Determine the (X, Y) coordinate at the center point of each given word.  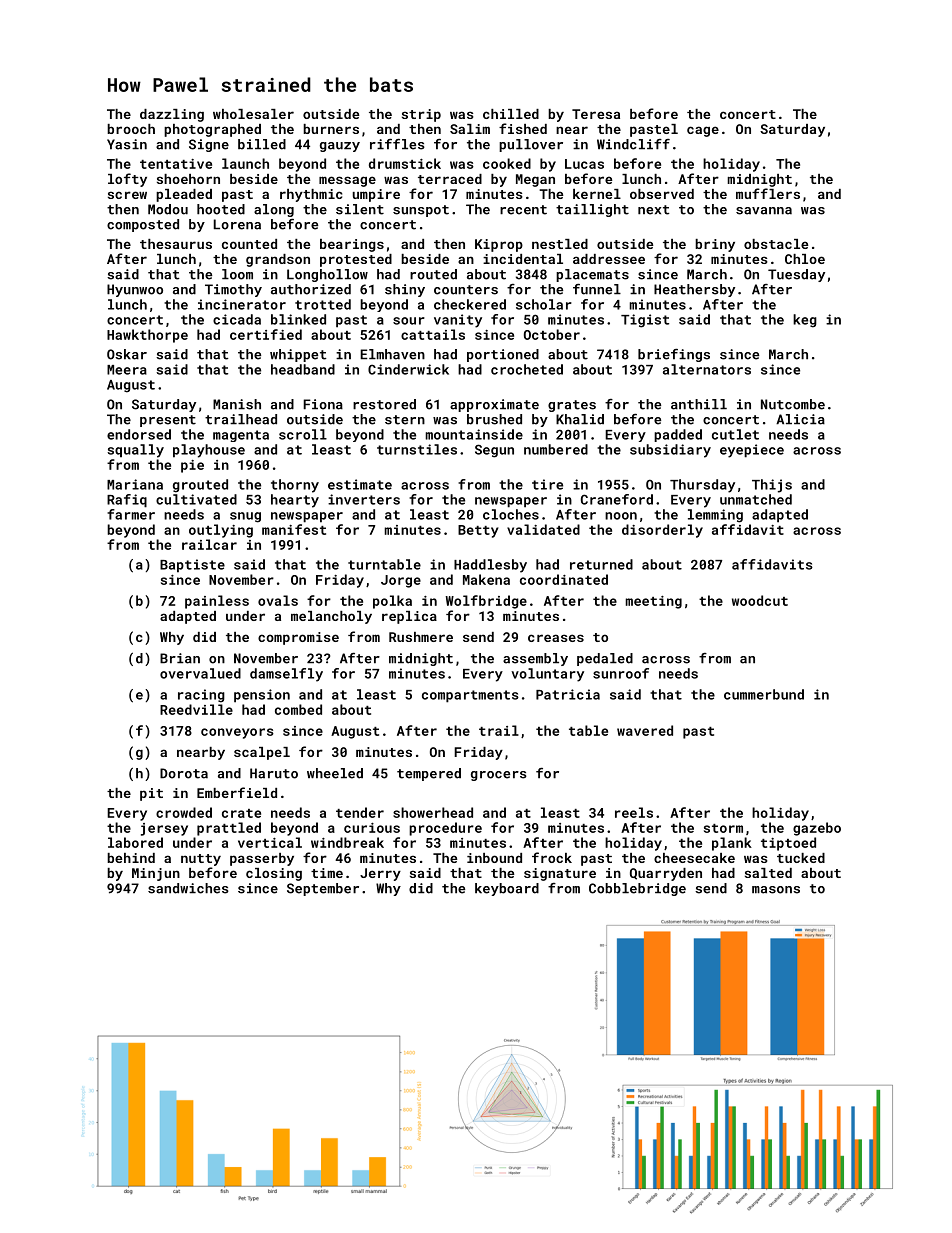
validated (543, 529)
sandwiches (188, 888)
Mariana (135, 484)
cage (703, 131)
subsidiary (670, 451)
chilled (511, 114)
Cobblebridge (637, 889)
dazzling (172, 115)
